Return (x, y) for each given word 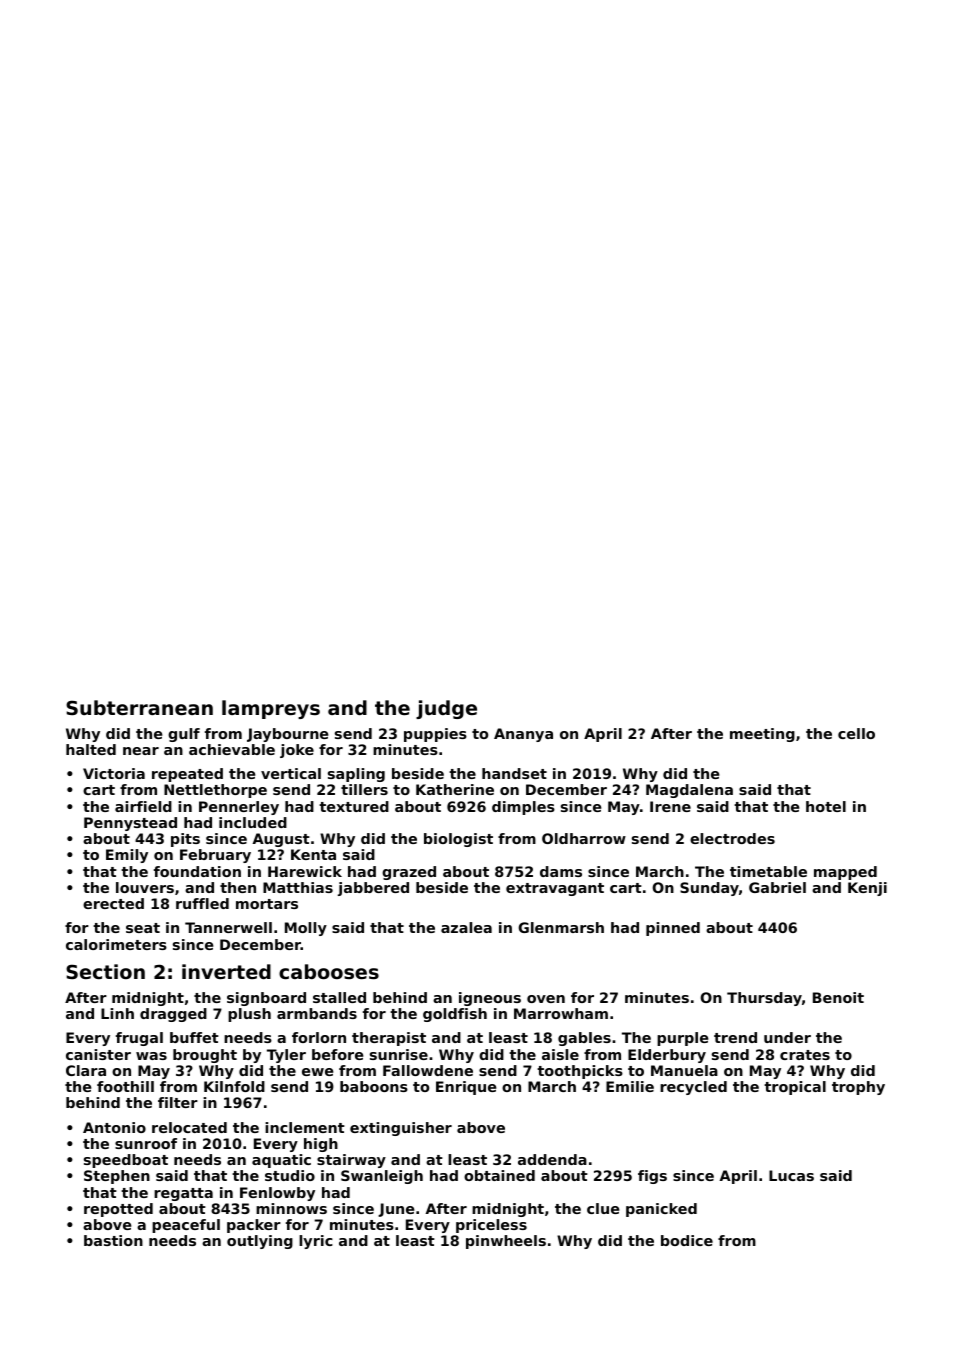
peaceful (186, 1226)
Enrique (466, 1088)
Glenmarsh (561, 927)
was (151, 1056)
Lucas (791, 1175)
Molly (306, 929)
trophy (858, 1088)
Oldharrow (584, 838)
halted (91, 749)
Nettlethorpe (215, 791)
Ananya (523, 735)
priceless (491, 1226)
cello (856, 733)
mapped (845, 873)
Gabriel (777, 887)
